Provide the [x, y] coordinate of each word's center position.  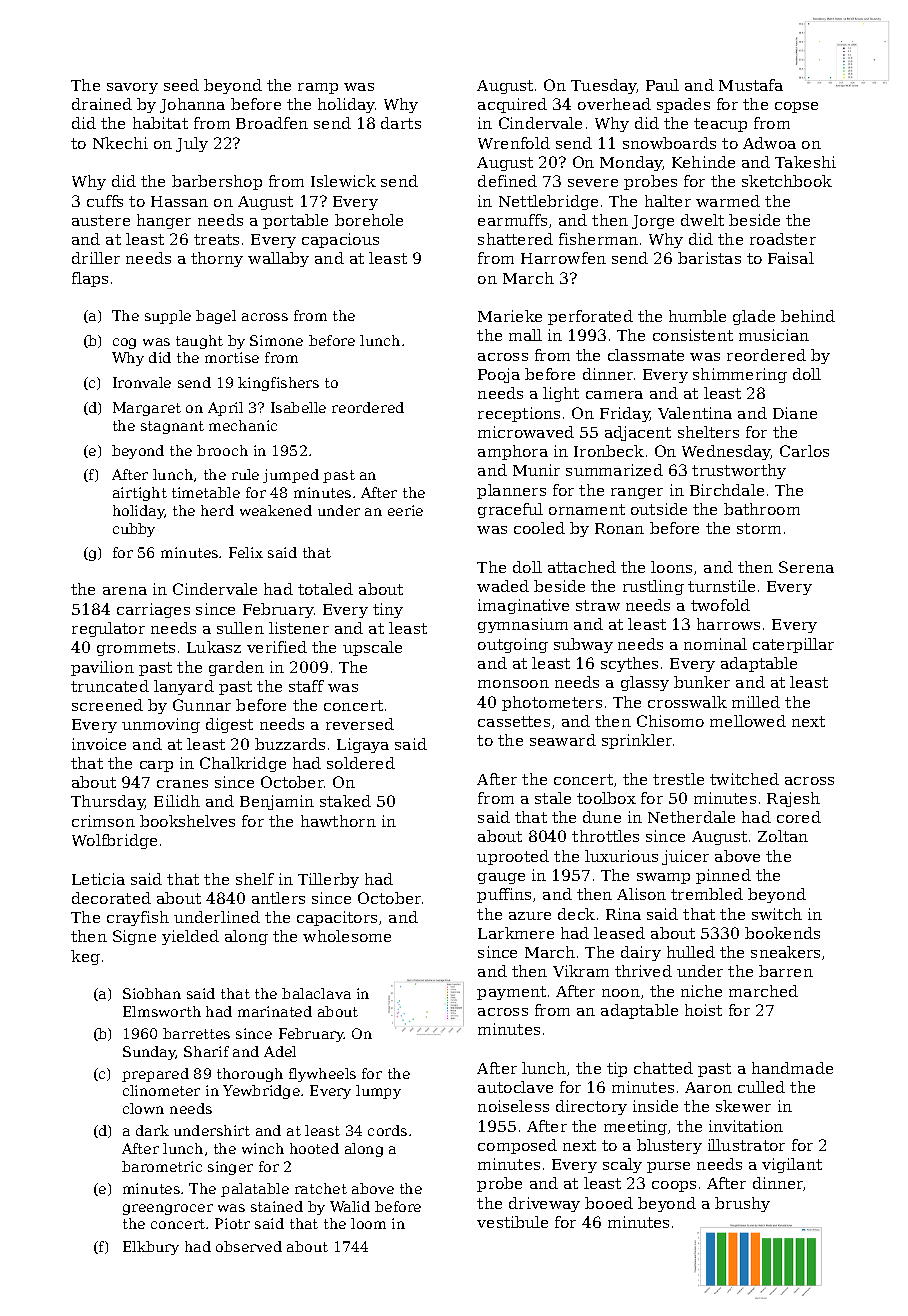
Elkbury [151, 1248]
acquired [512, 105]
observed [249, 1246]
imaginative [523, 606]
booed [609, 1203]
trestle [678, 779]
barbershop [217, 182]
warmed [728, 201]
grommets [136, 649]
